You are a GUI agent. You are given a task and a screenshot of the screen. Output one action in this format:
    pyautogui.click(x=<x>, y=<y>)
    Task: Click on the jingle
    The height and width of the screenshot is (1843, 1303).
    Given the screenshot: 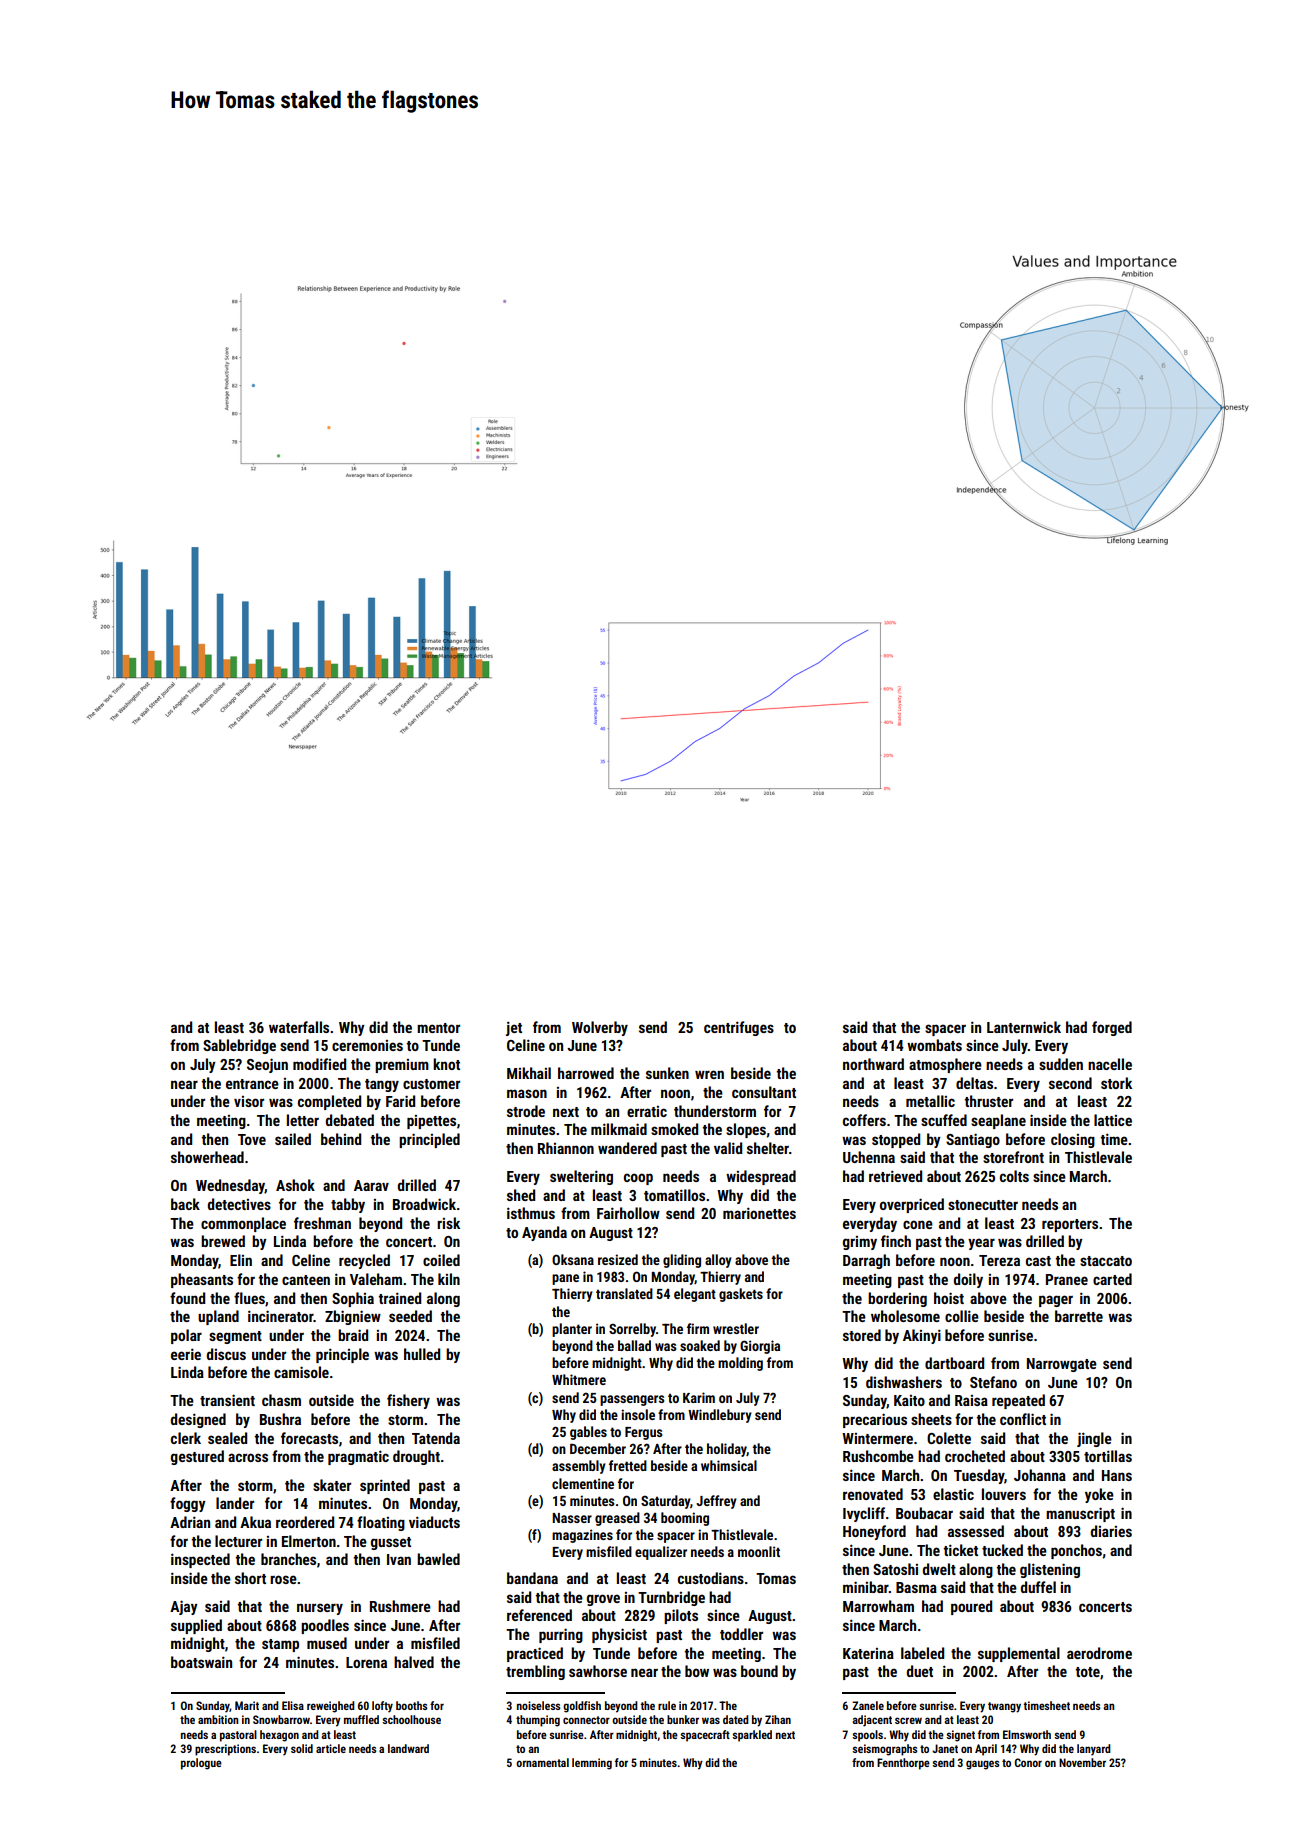 What is the action you would take?
    pyautogui.click(x=1094, y=1439)
